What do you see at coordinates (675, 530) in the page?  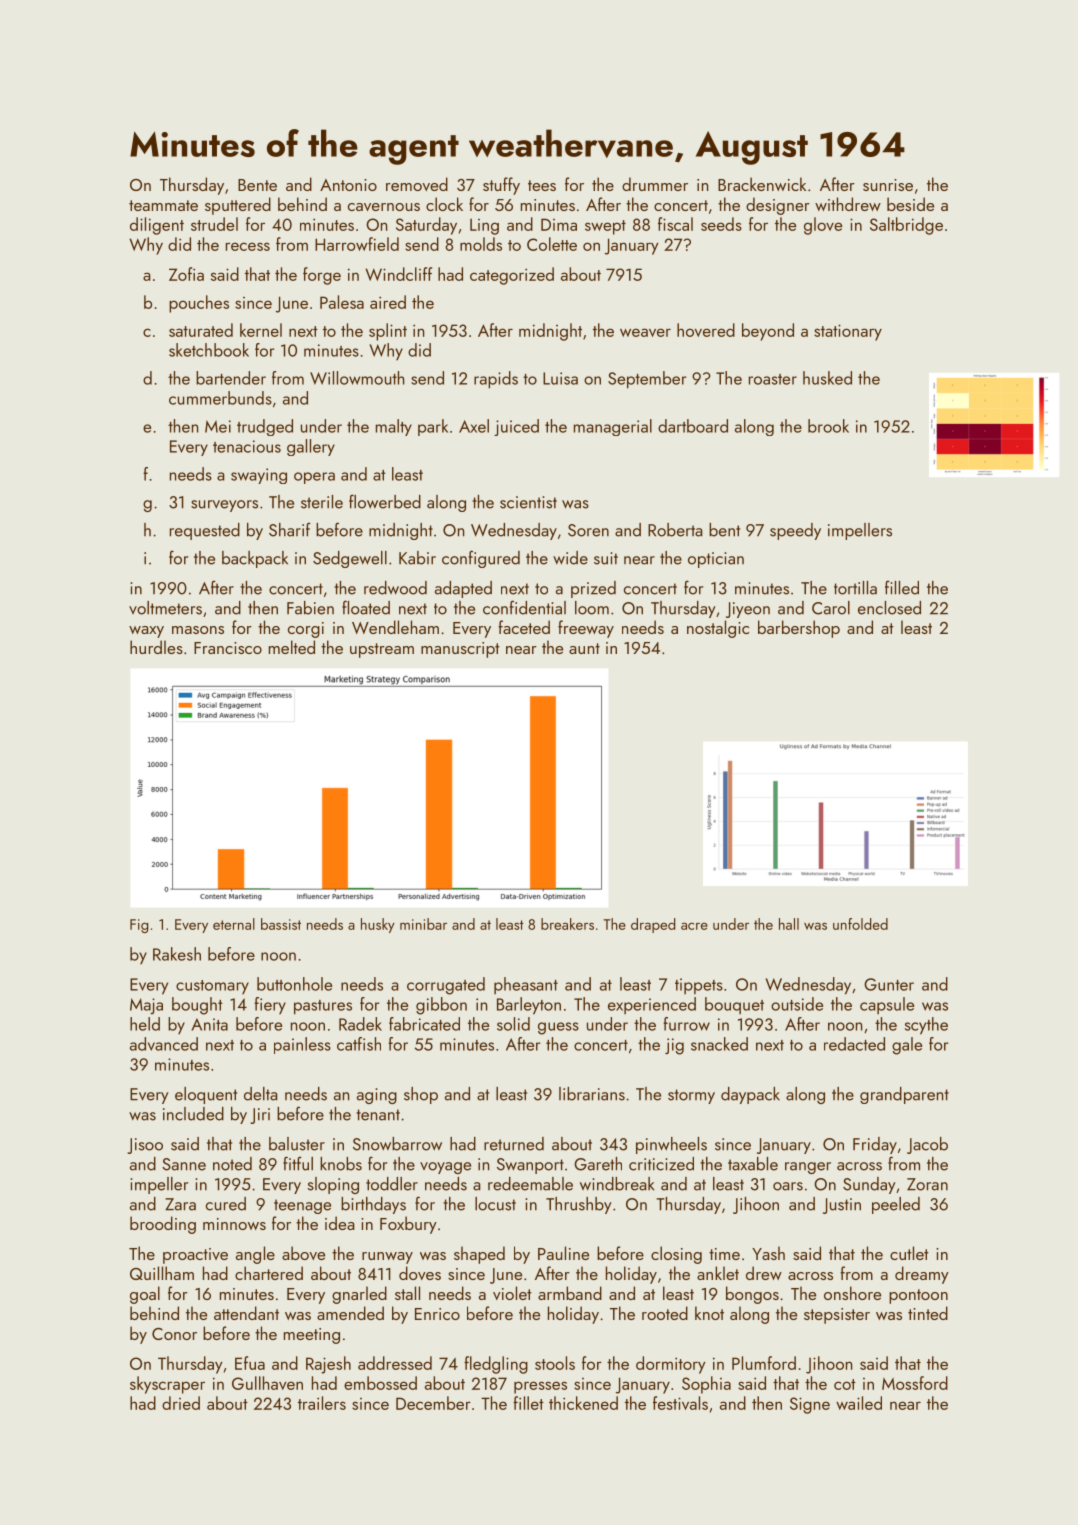 I see `Roberta` at bounding box center [675, 530].
